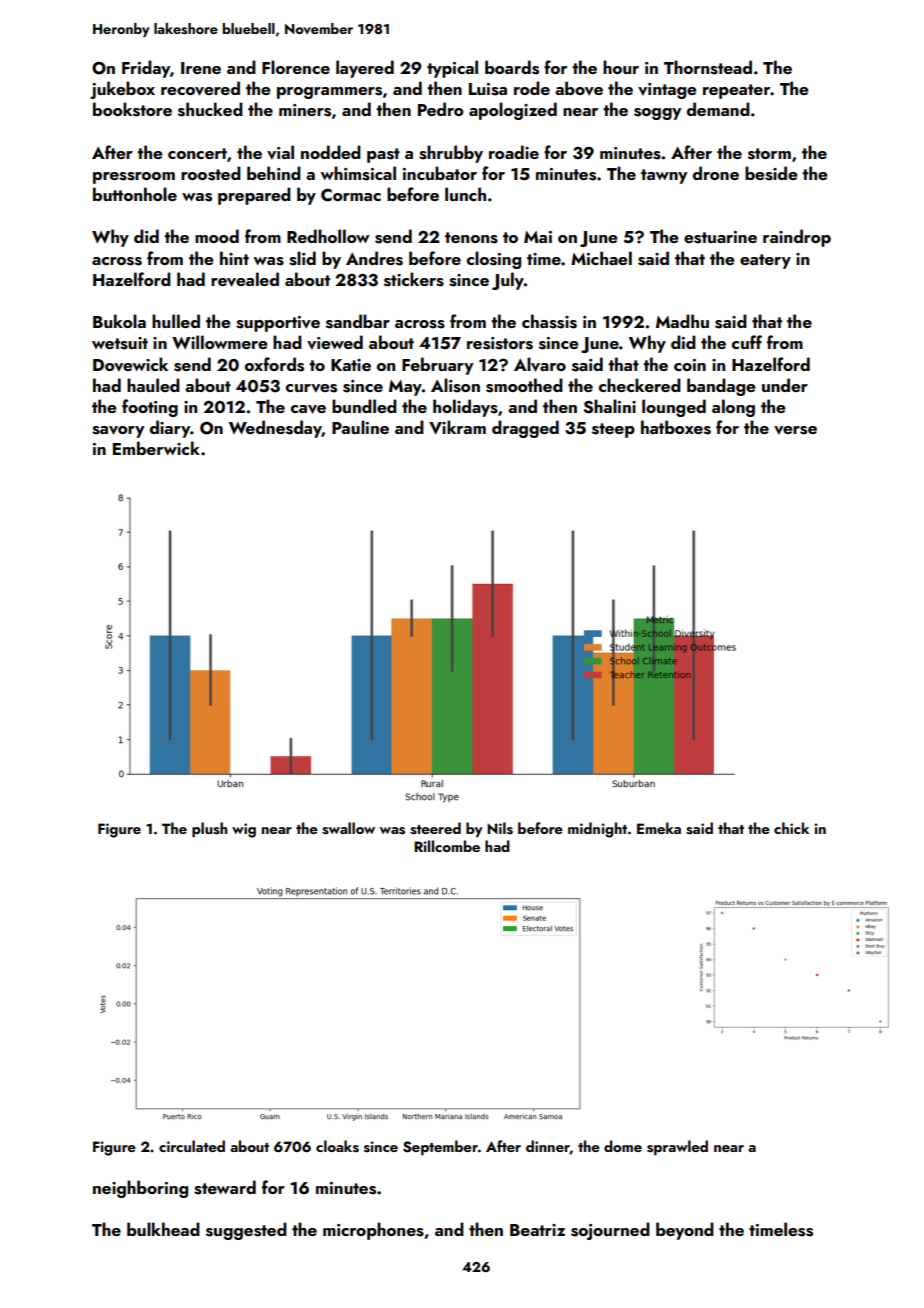  I want to click on beyond, so click(685, 1231).
